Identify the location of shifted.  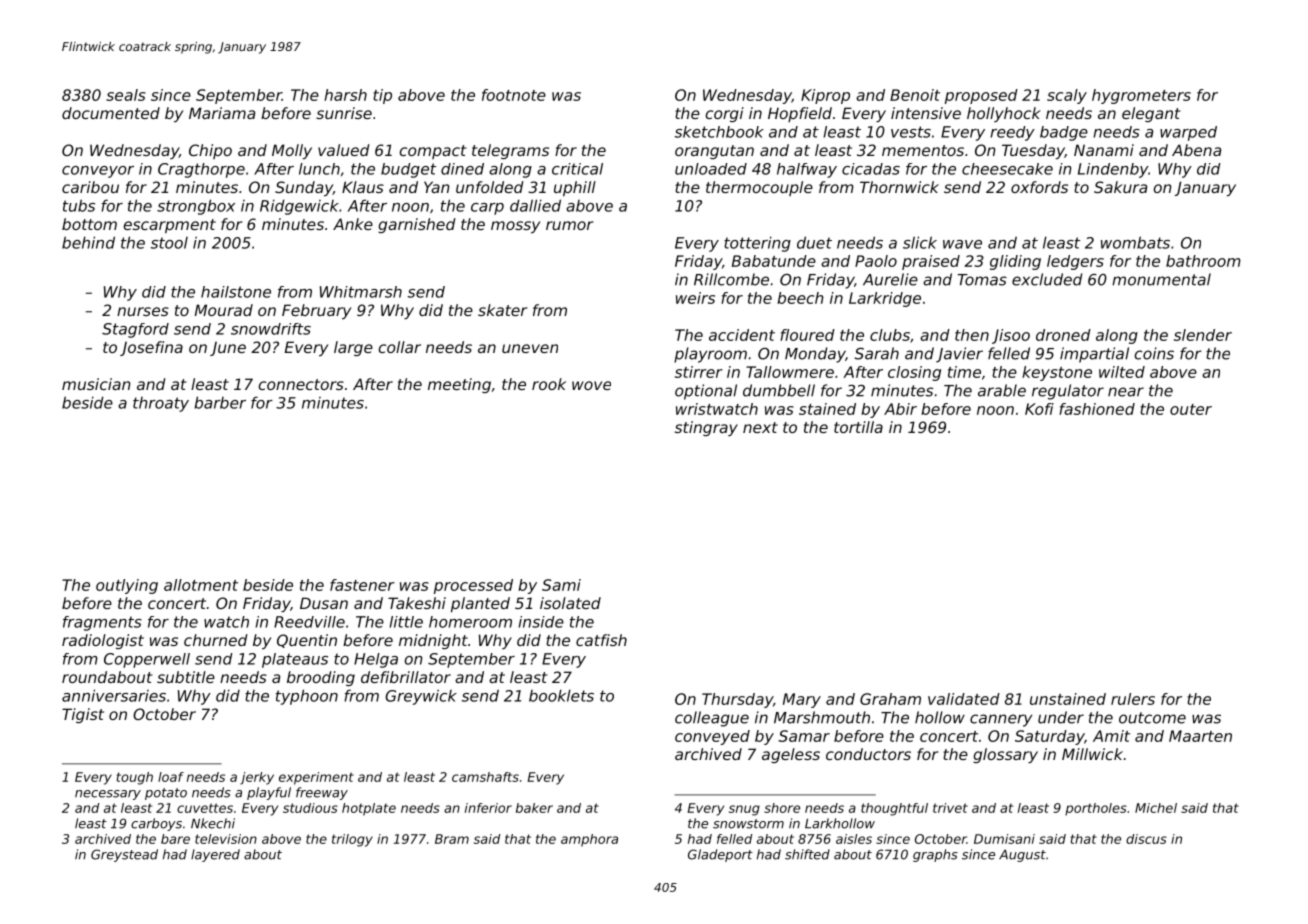
(807, 854).
